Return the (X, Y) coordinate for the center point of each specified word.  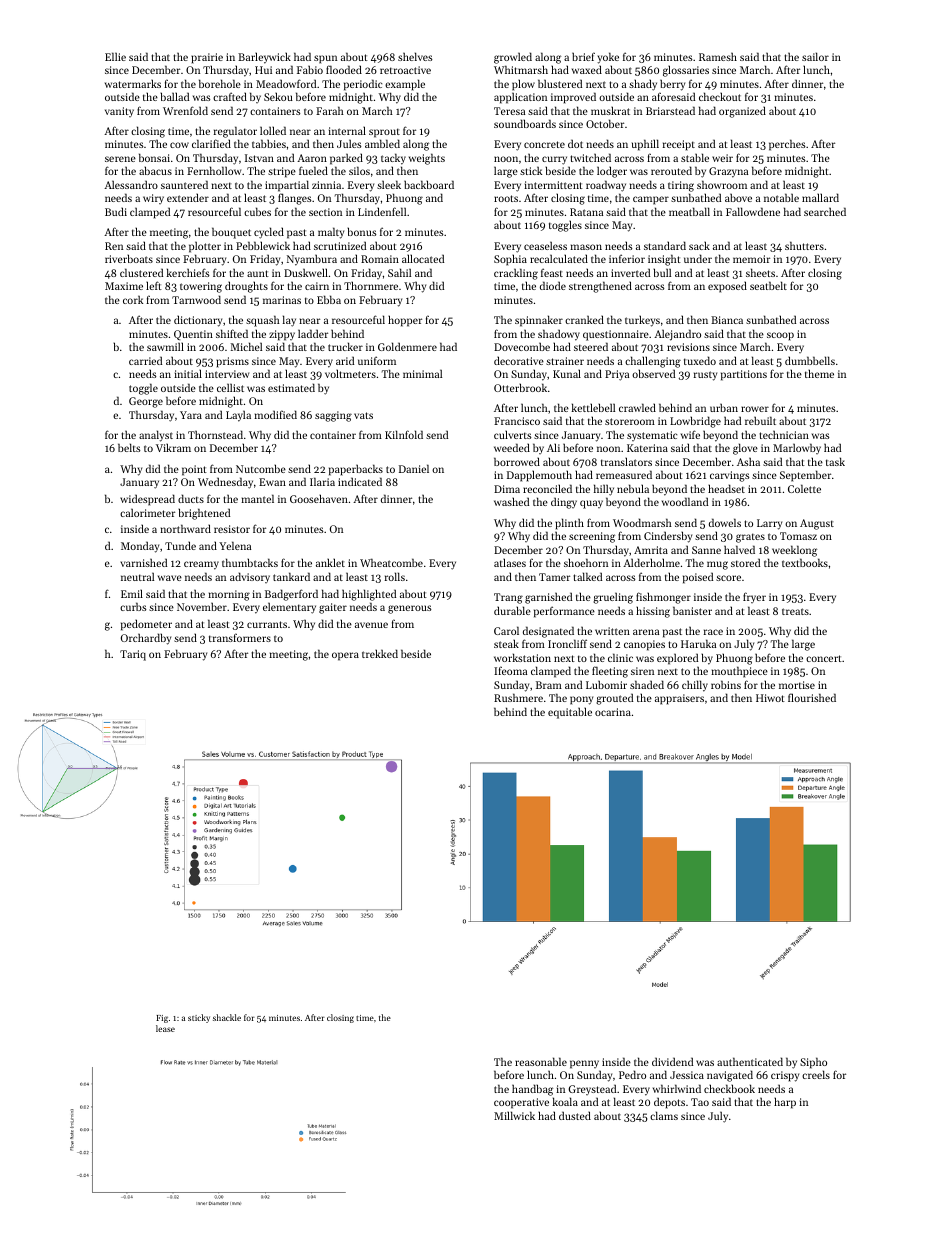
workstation (522, 657)
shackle (227, 1017)
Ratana (586, 212)
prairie (207, 58)
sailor (815, 56)
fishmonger (663, 598)
